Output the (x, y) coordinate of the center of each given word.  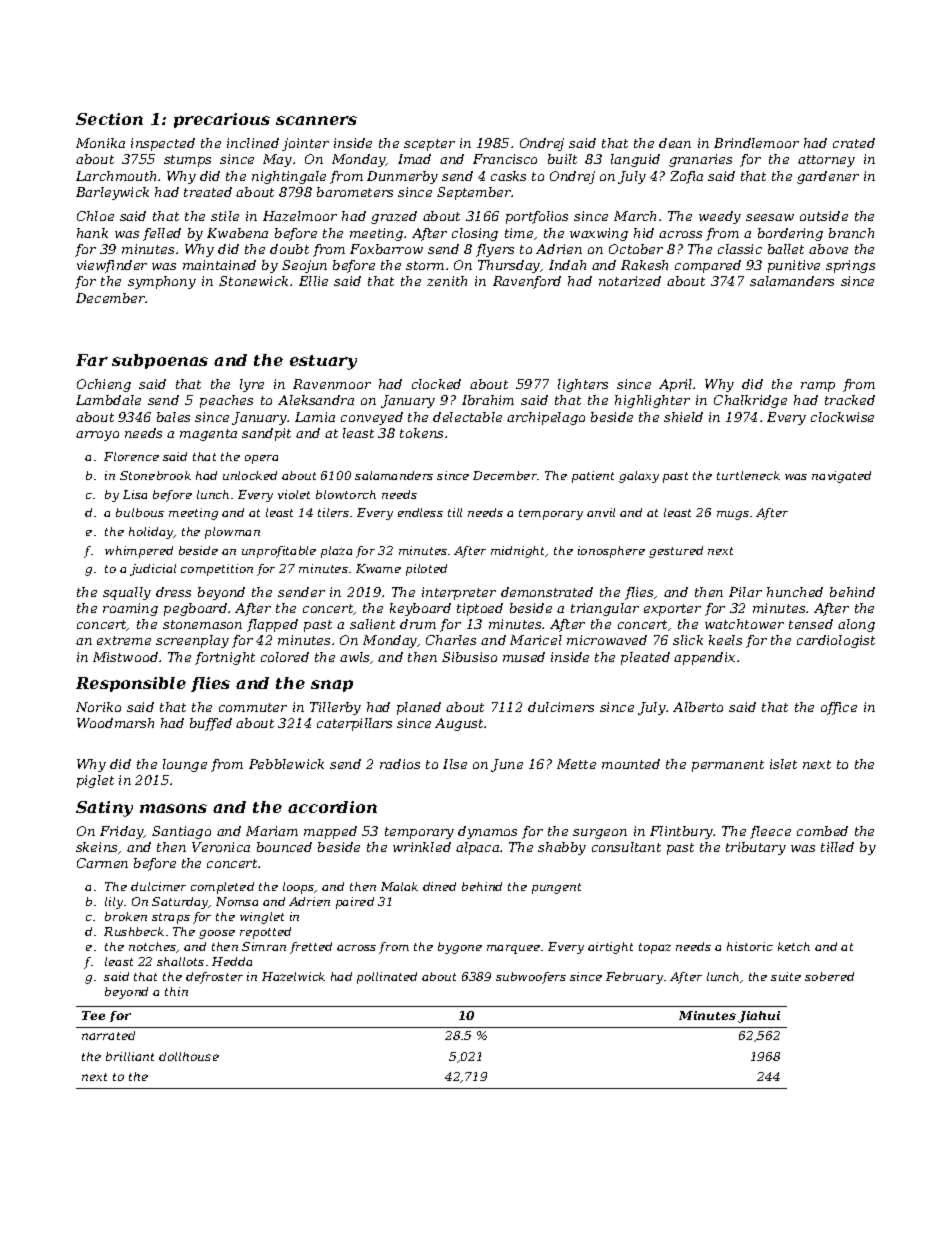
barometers (355, 192)
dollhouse (189, 1056)
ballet (786, 249)
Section (109, 119)
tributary (756, 848)
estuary (323, 362)
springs (850, 266)
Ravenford (527, 282)
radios (400, 764)
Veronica (221, 847)
